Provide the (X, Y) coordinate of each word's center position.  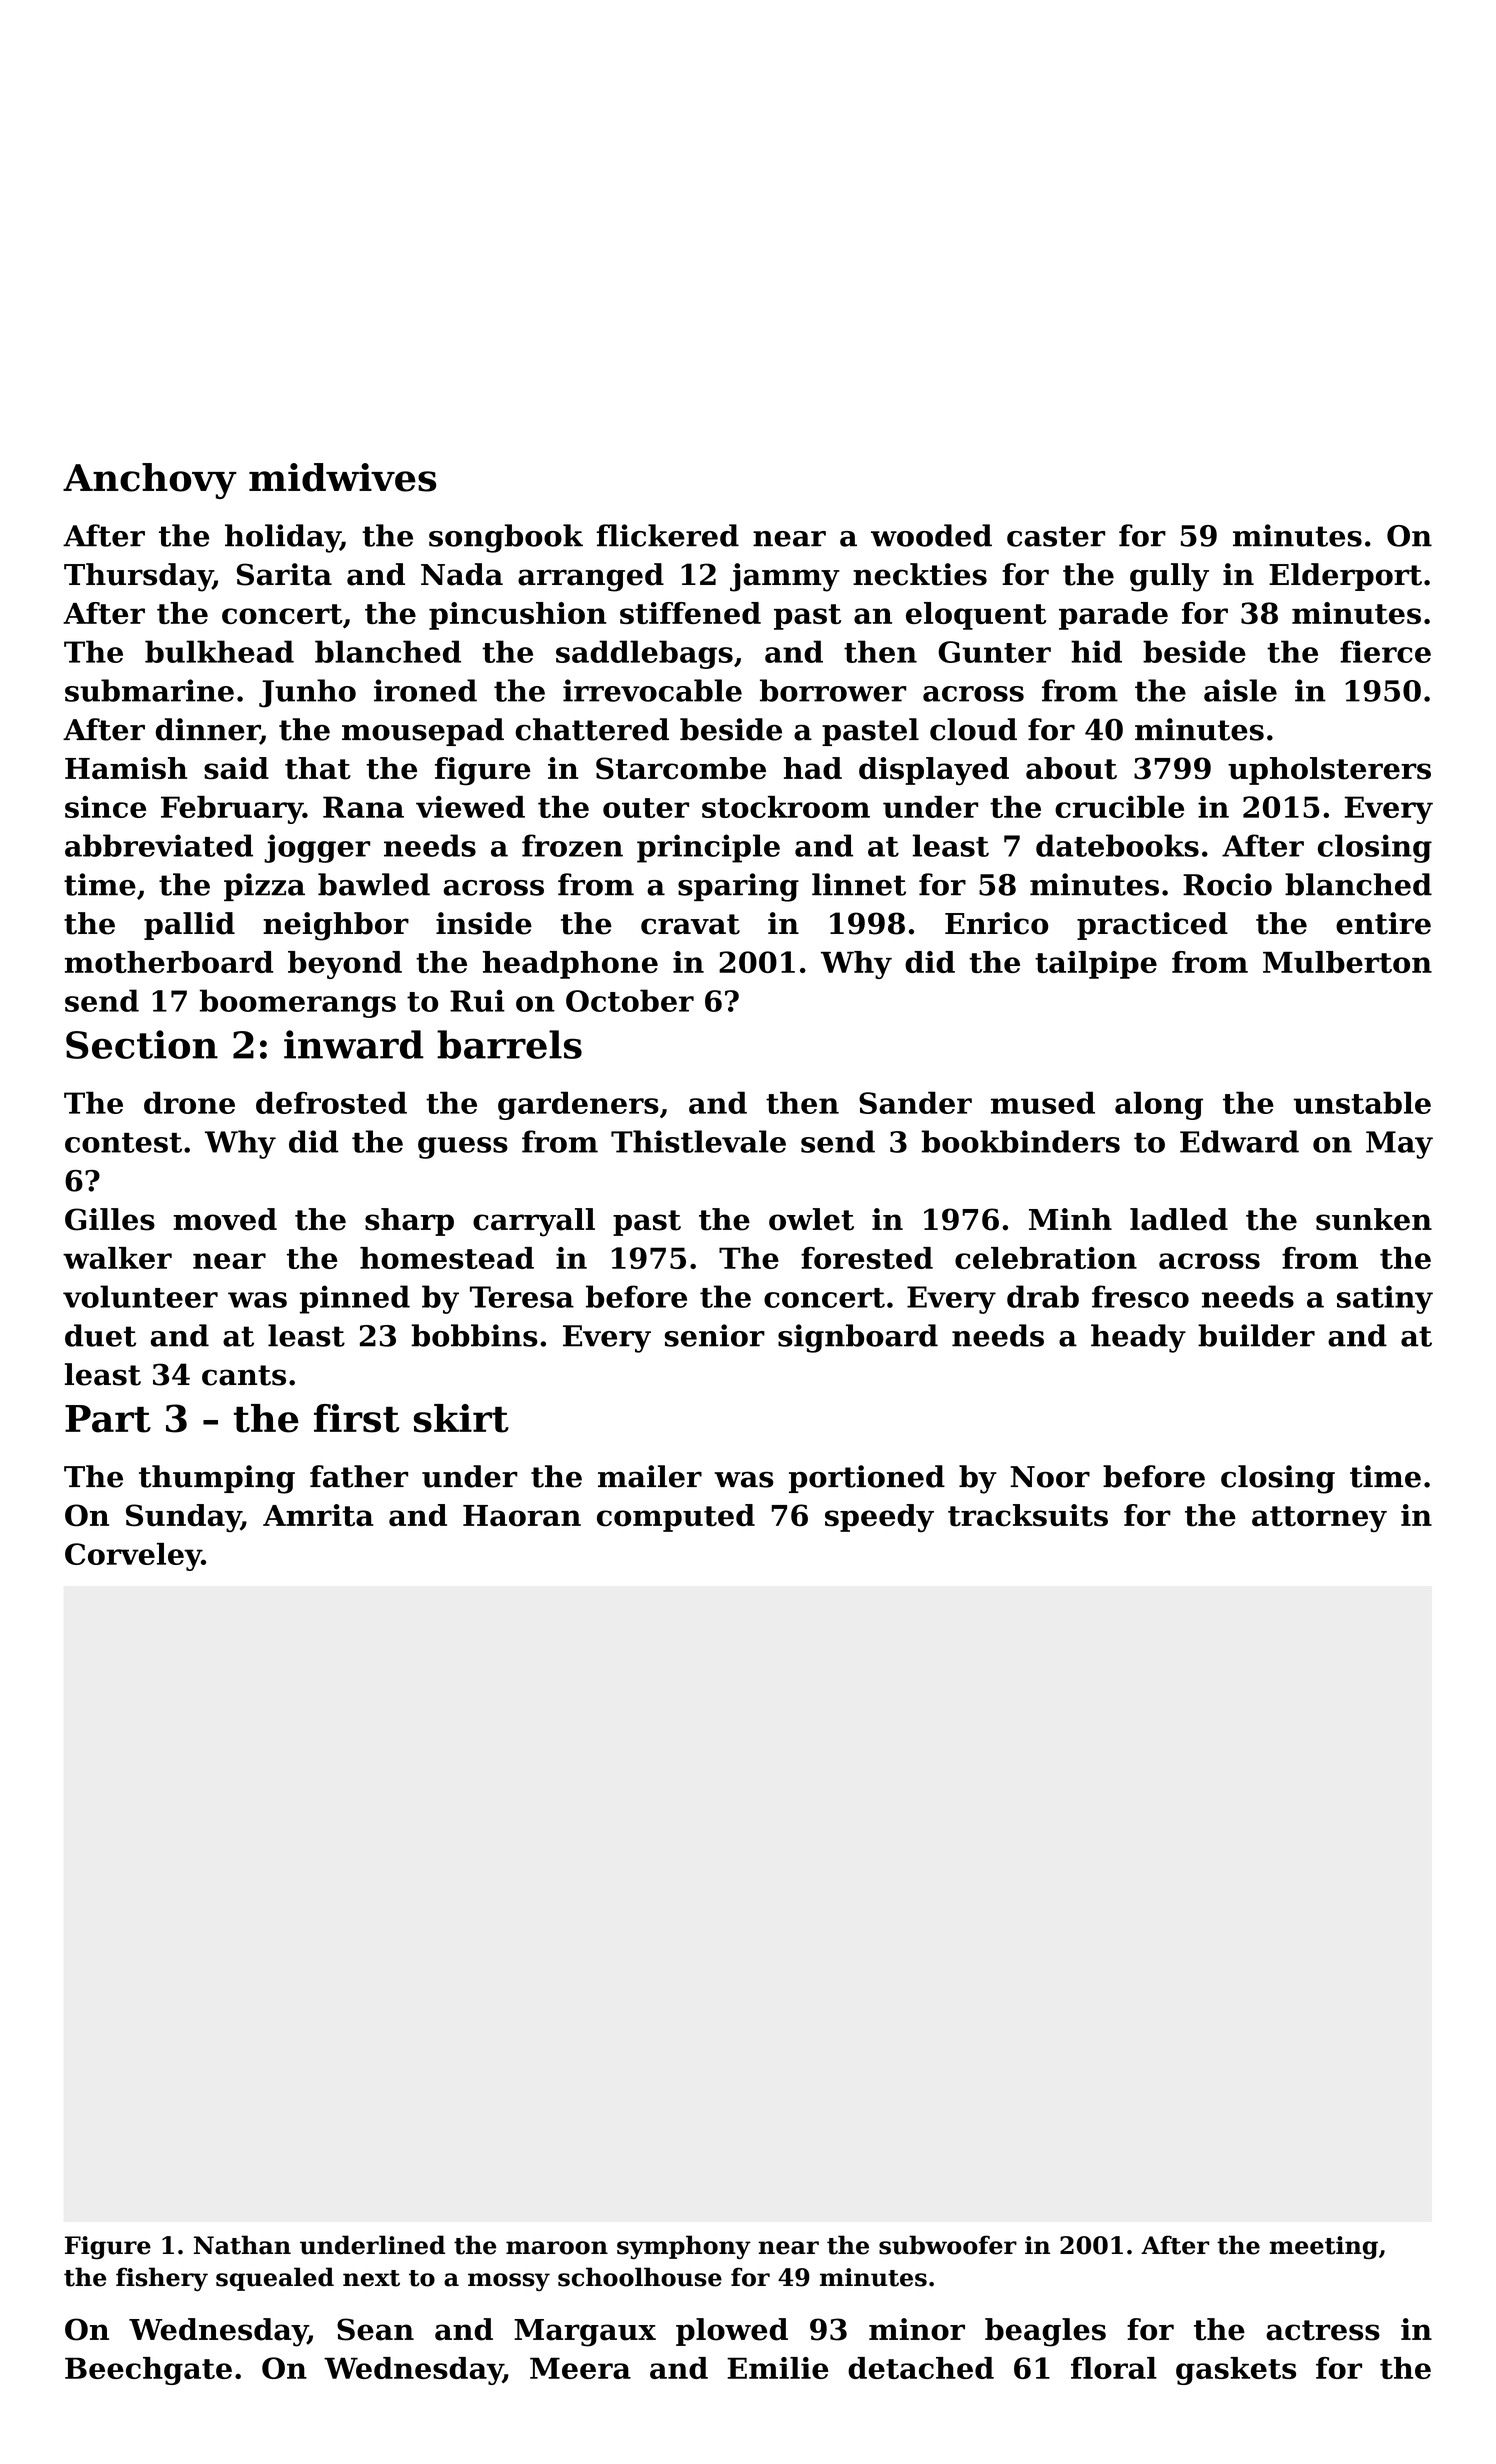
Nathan (242, 2245)
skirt (461, 1418)
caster (1056, 536)
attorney (1319, 1519)
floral (1114, 2368)
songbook (506, 538)
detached (921, 2368)
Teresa (522, 1297)
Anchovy (150, 481)
